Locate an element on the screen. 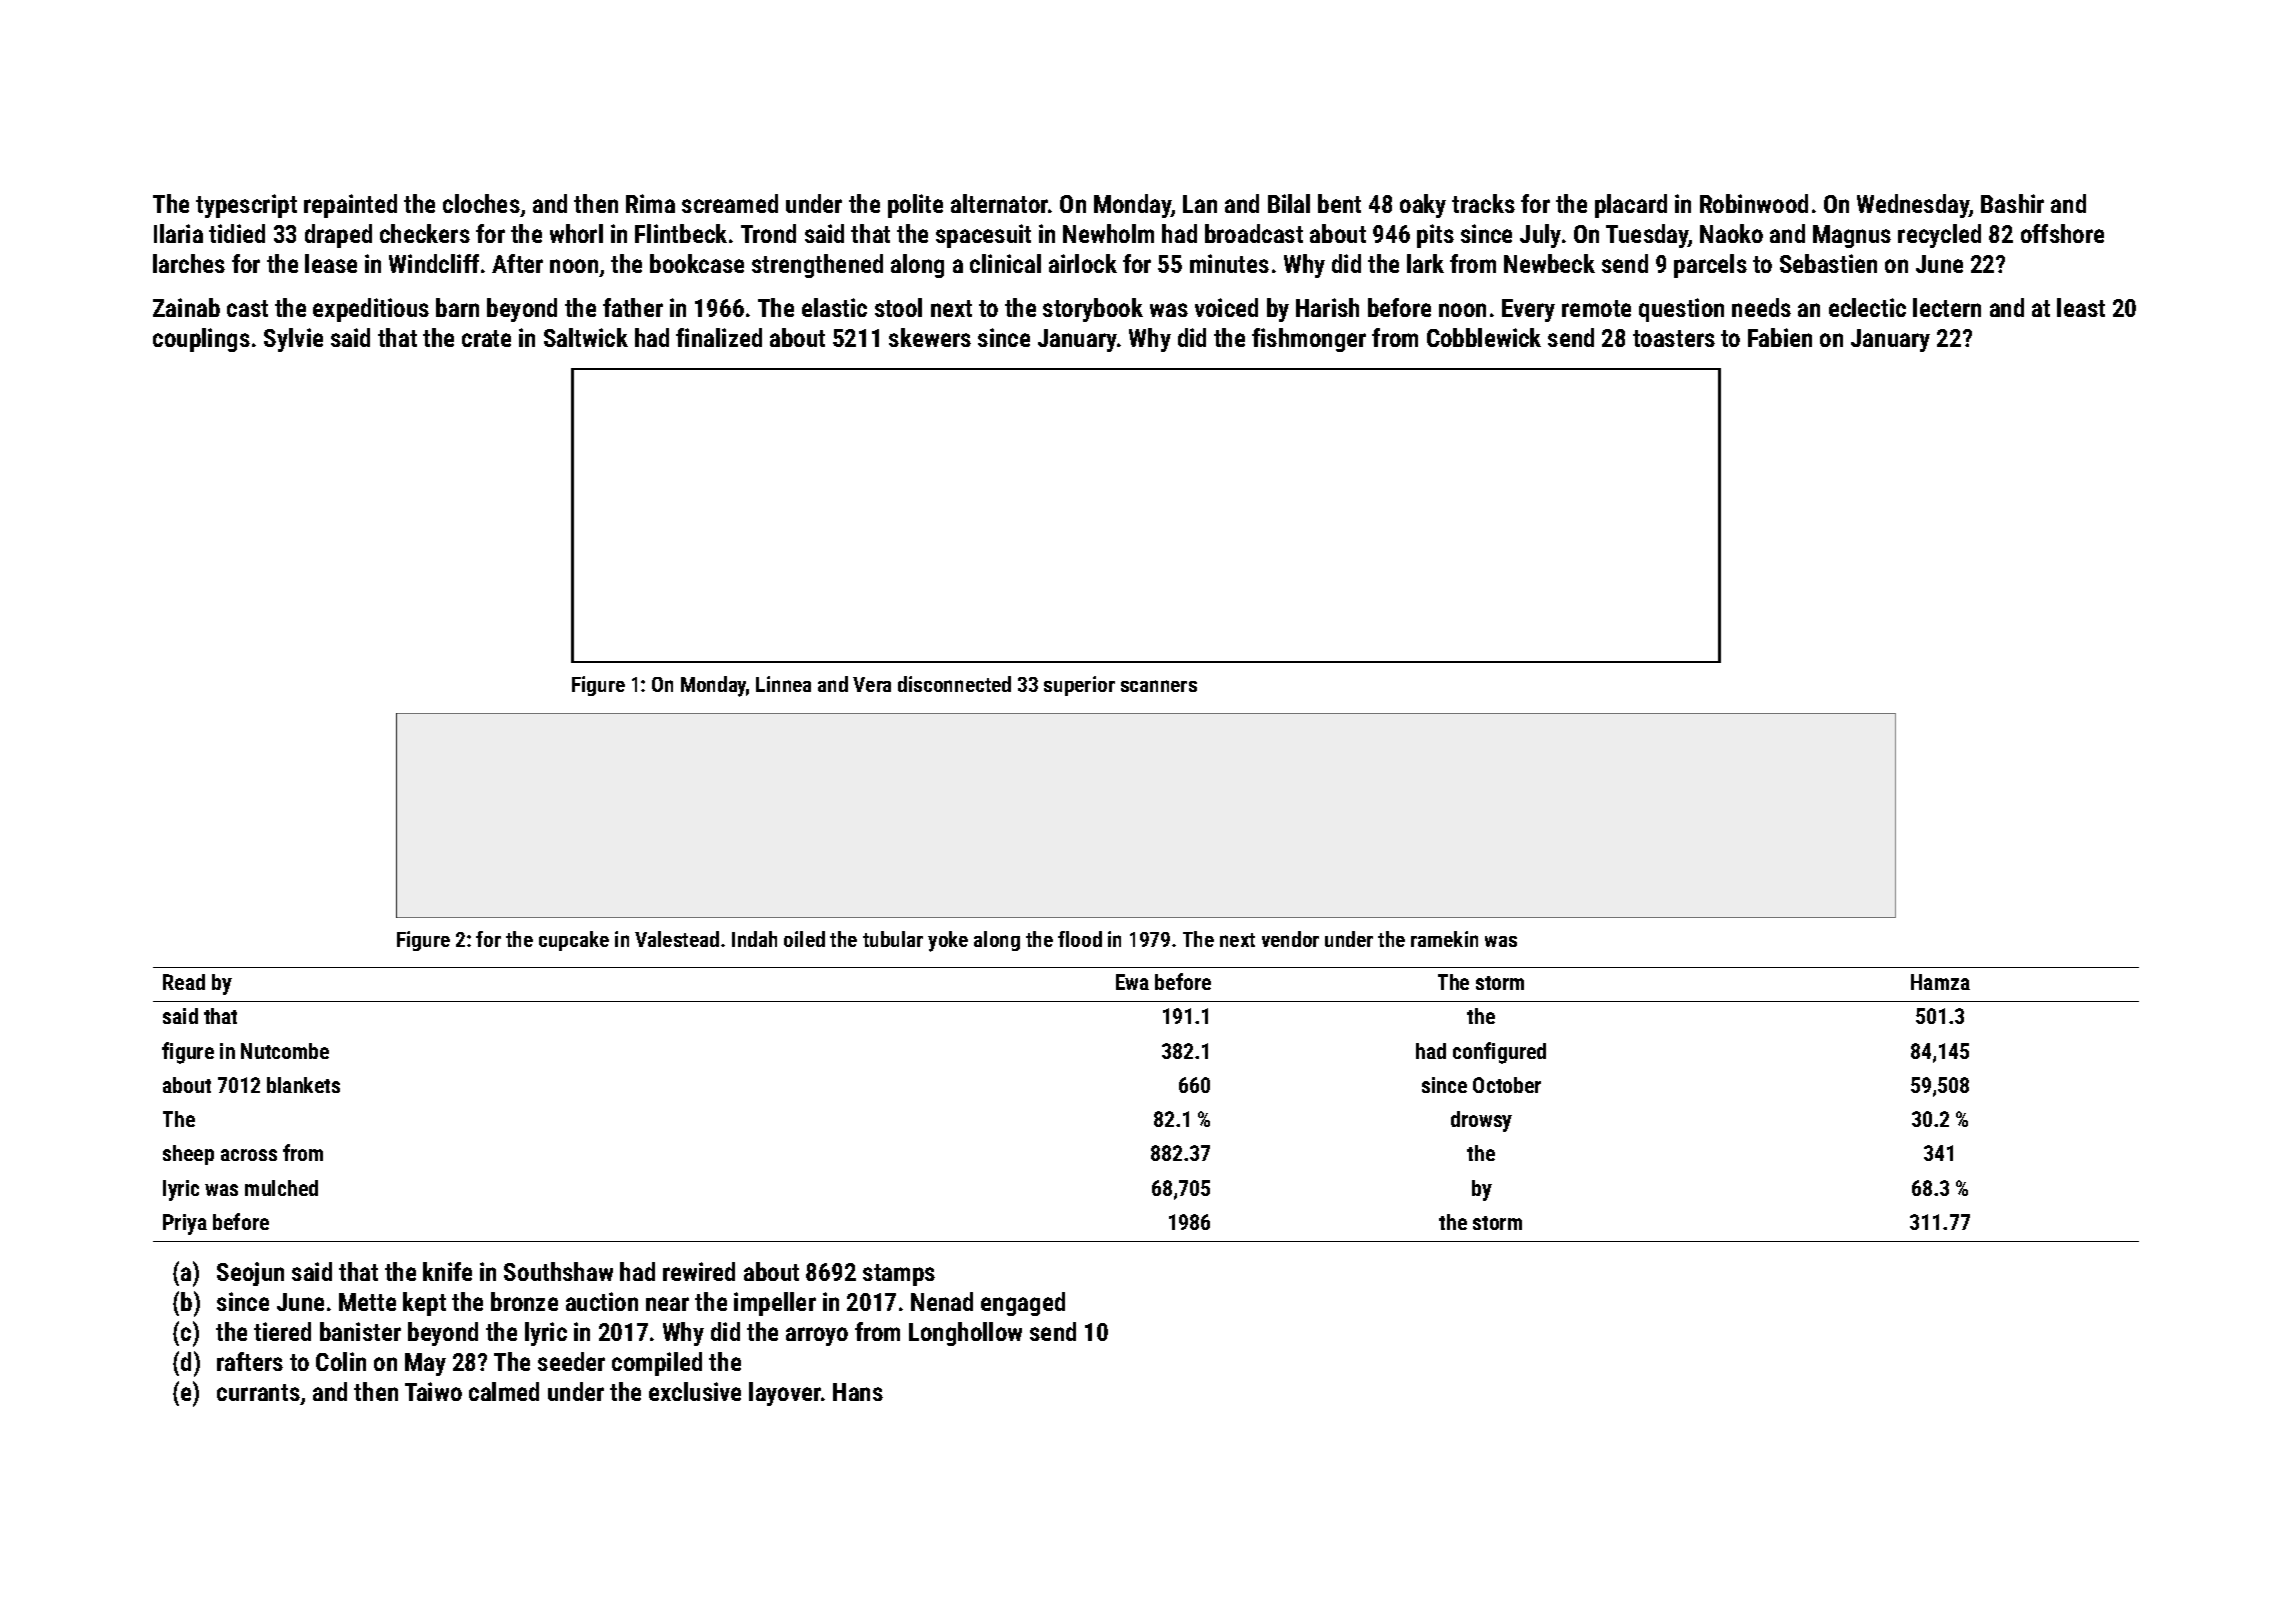 The image size is (2292, 1620). skewers is located at coordinates (930, 337).
